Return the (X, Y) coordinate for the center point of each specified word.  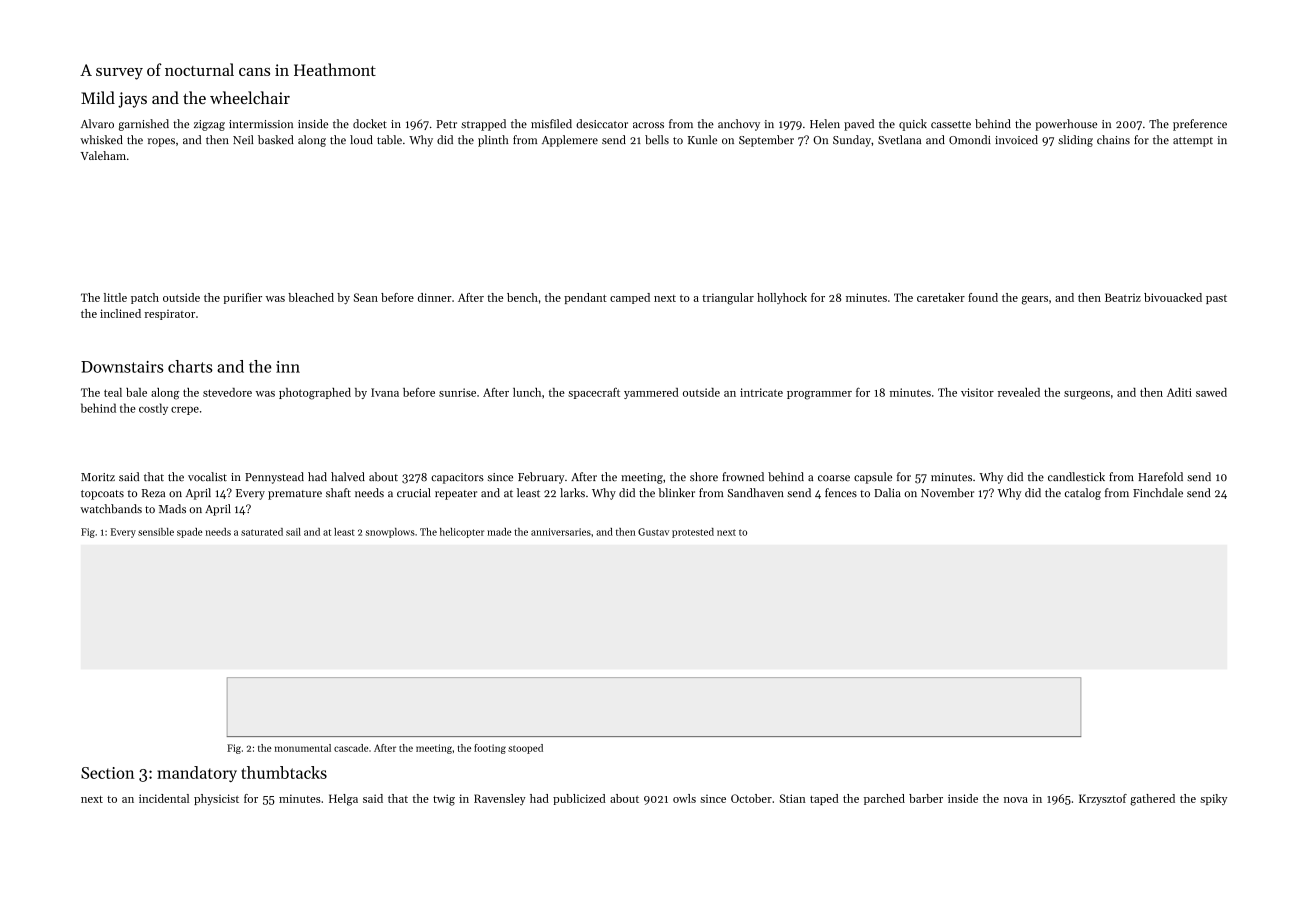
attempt (1193, 142)
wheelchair (250, 97)
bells (657, 140)
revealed (1019, 392)
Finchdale (1158, 493)
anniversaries (561, 532)
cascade (351, 748)
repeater (456, 495)
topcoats (102, 495)
